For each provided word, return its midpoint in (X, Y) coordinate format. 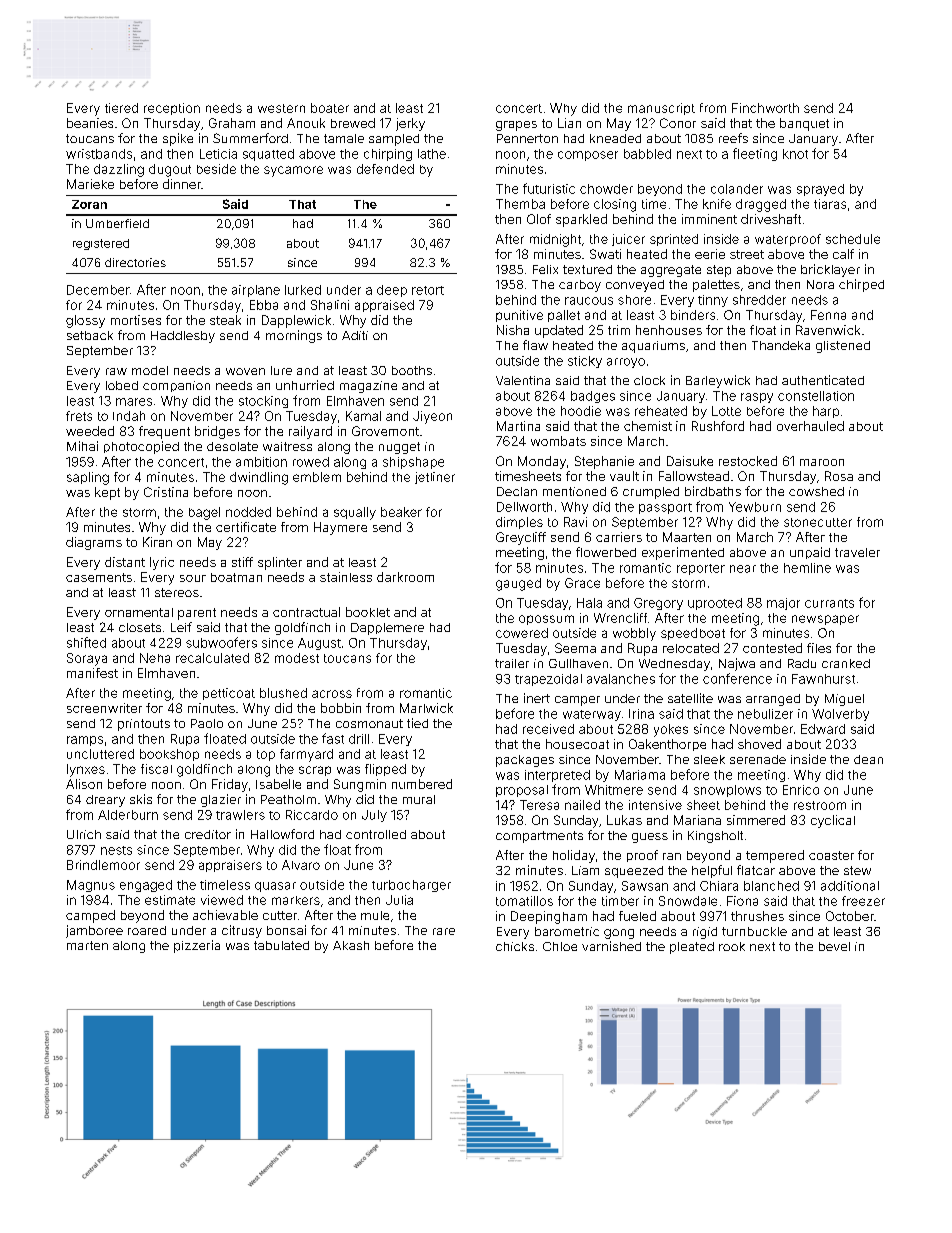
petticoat (229, 694)
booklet (368, 612)
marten (87, 945)
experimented (683, 553)
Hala (589, 603)
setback (90, 335)
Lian (569, 123)
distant (125, 562)
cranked (846, 663)
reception (172, 109)
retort (428, 290)
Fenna (828, 315)
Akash (351, 945)
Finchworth (765, 108)
